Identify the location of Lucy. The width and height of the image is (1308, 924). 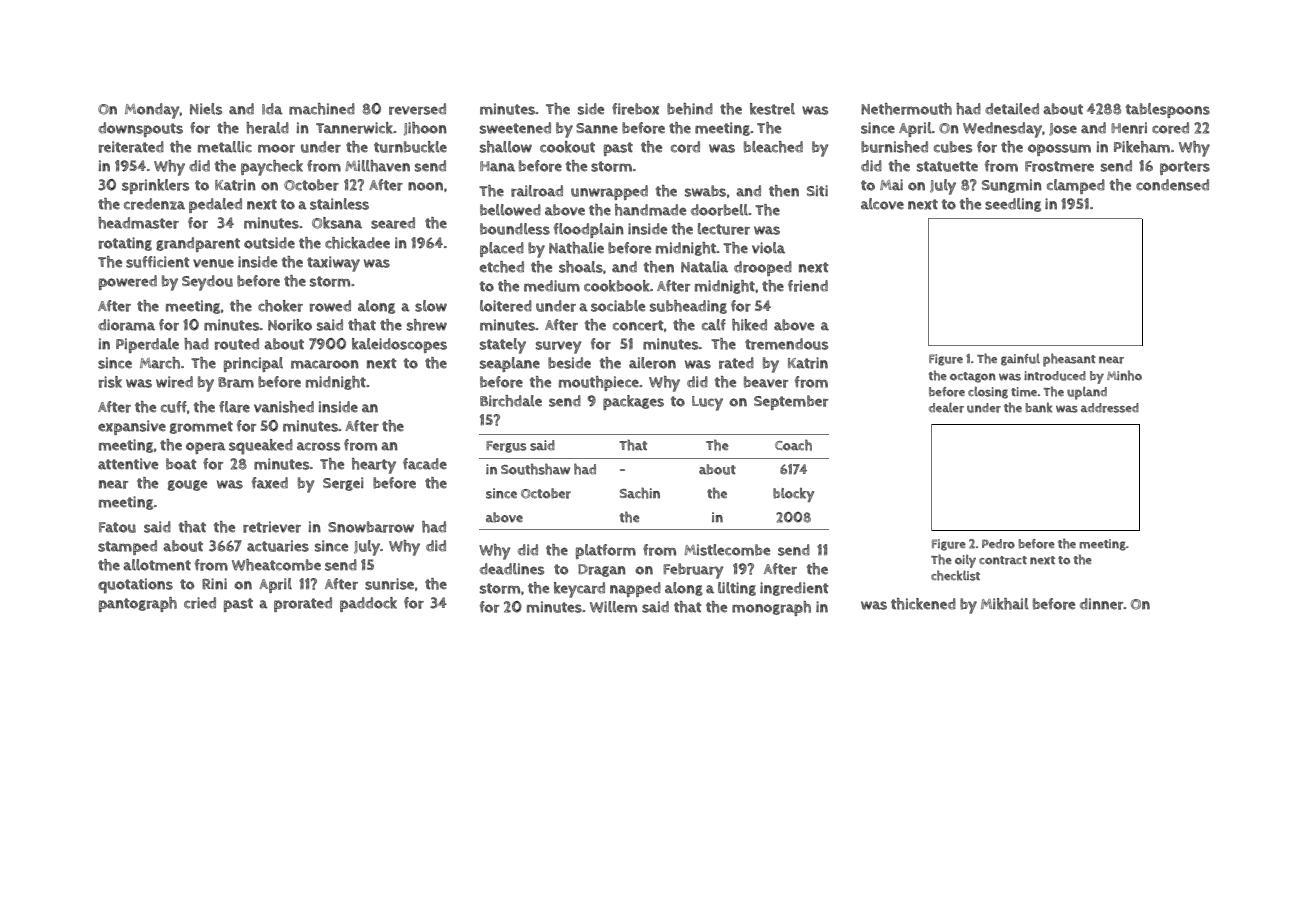
(707, 403).
